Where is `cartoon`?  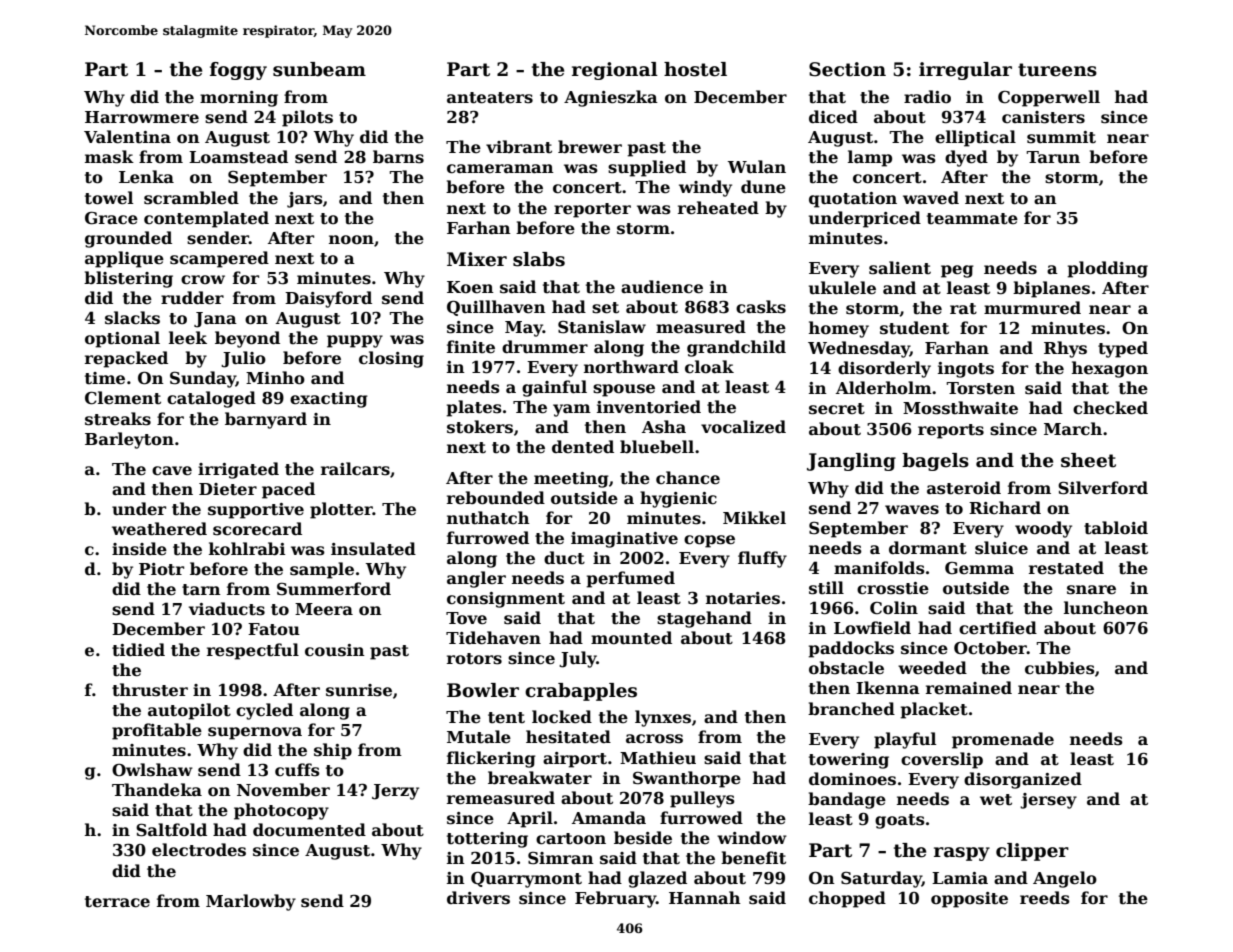 cartoon is located at coordinates (571, 839).
